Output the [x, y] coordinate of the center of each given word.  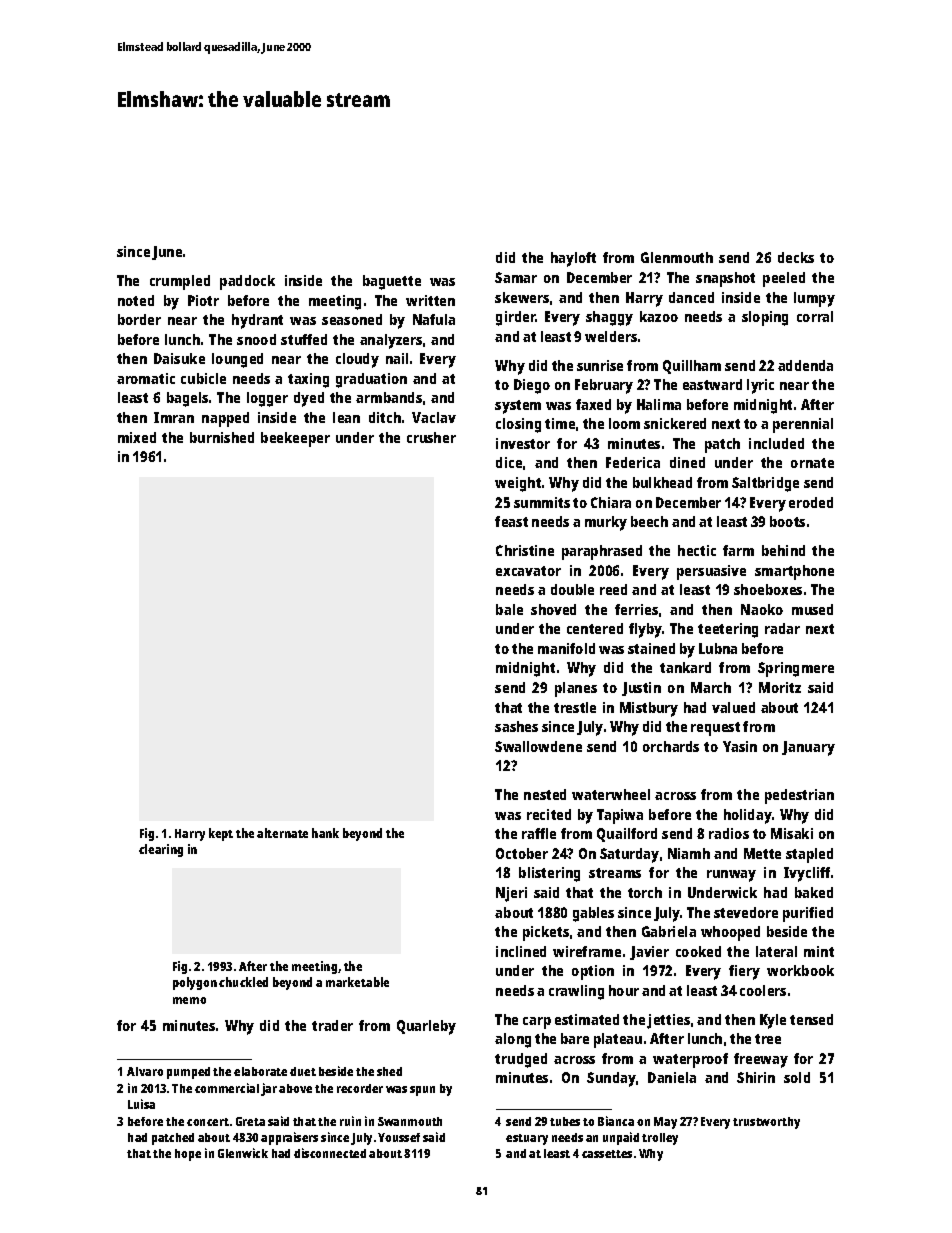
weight [518, 484]
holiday [748, 816]
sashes [516, 726]
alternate [282, 833]
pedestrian [799, 796]
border [139, 319]
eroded [811, 502]
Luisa [141, 1104]
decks [796, 257]
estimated [587, 1019]
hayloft [573, 259]
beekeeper [295, 439]
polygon [195, 983]
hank [325, 833]
